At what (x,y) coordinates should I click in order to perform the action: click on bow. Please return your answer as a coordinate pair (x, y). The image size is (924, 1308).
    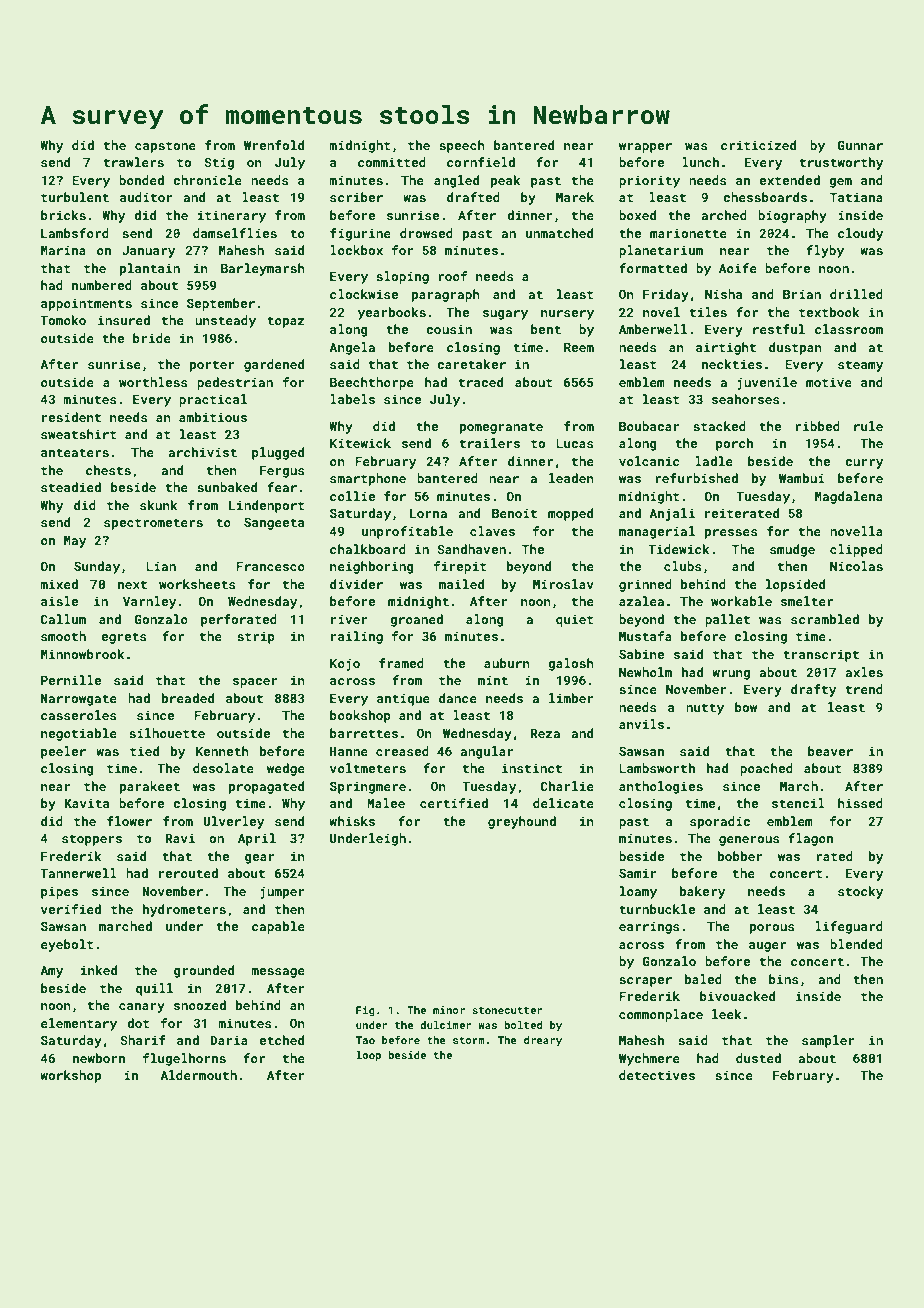
    Looking at the image, I should click on (746, 707).
